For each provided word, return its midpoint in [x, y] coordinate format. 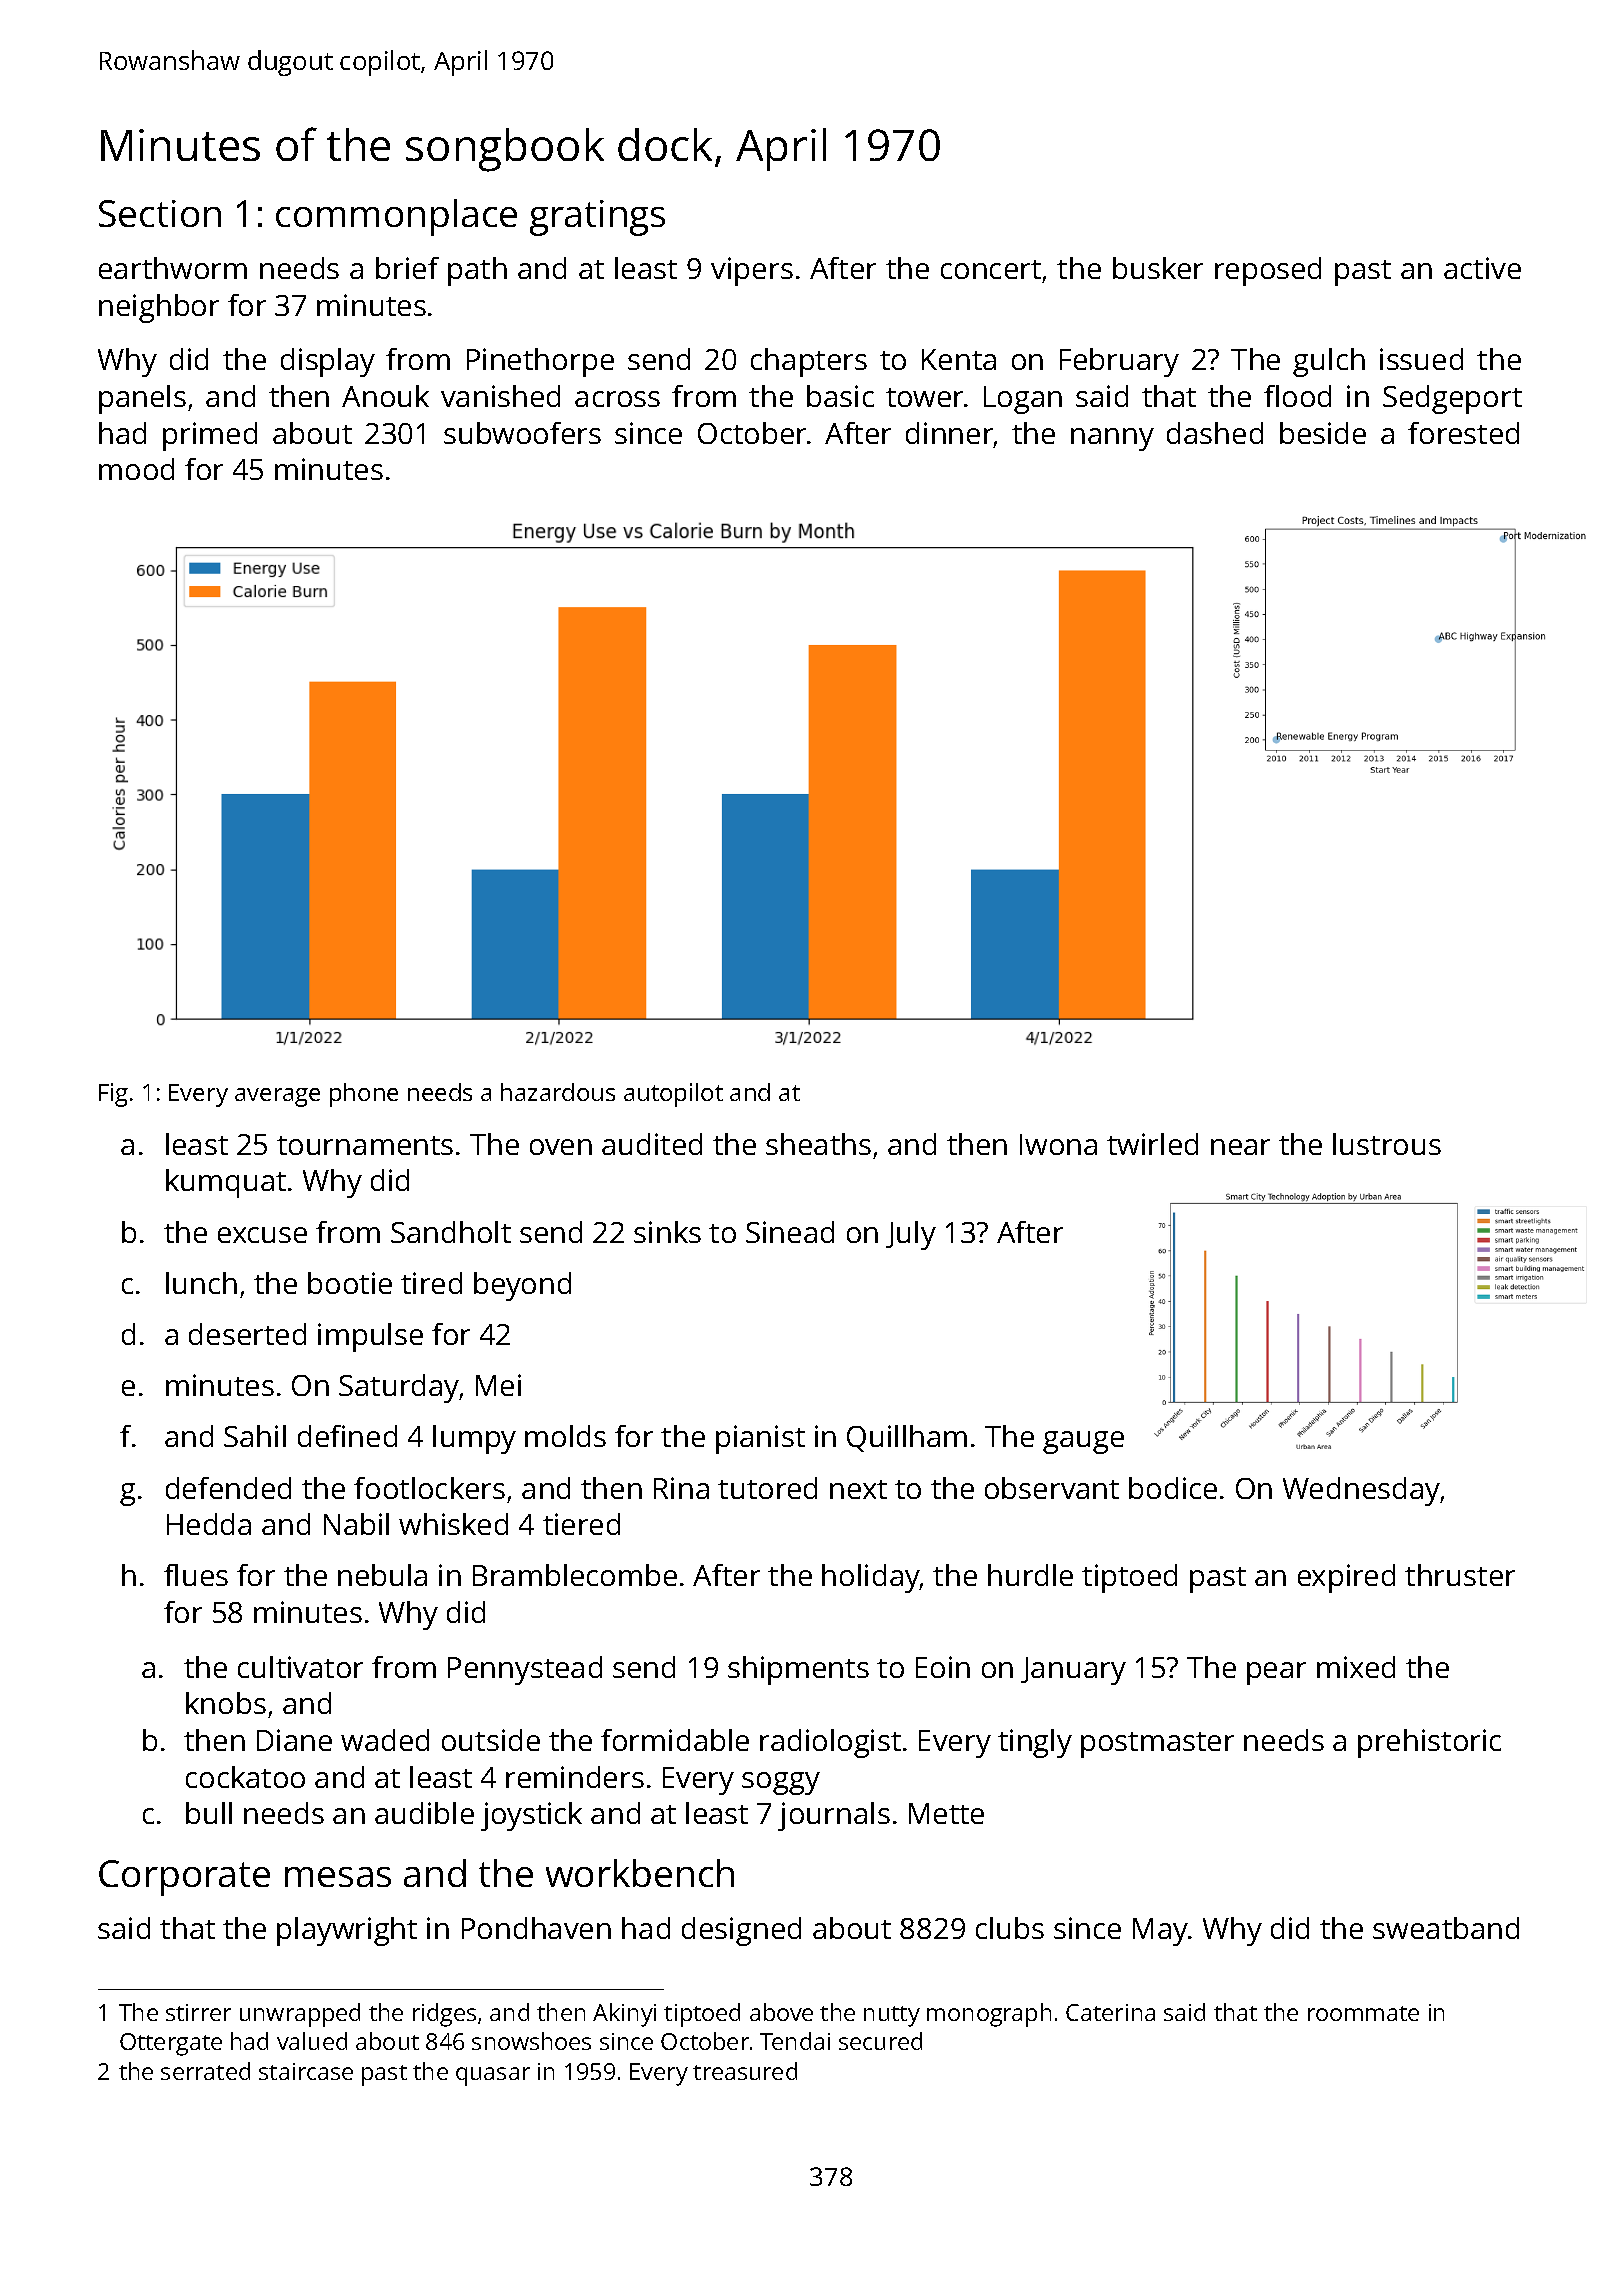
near [1240, 1147]
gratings [597, 218]
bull [209, 1813]
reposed [1268, 271]
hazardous [558, 1092]
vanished [500, 396]
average [277, 1097]
